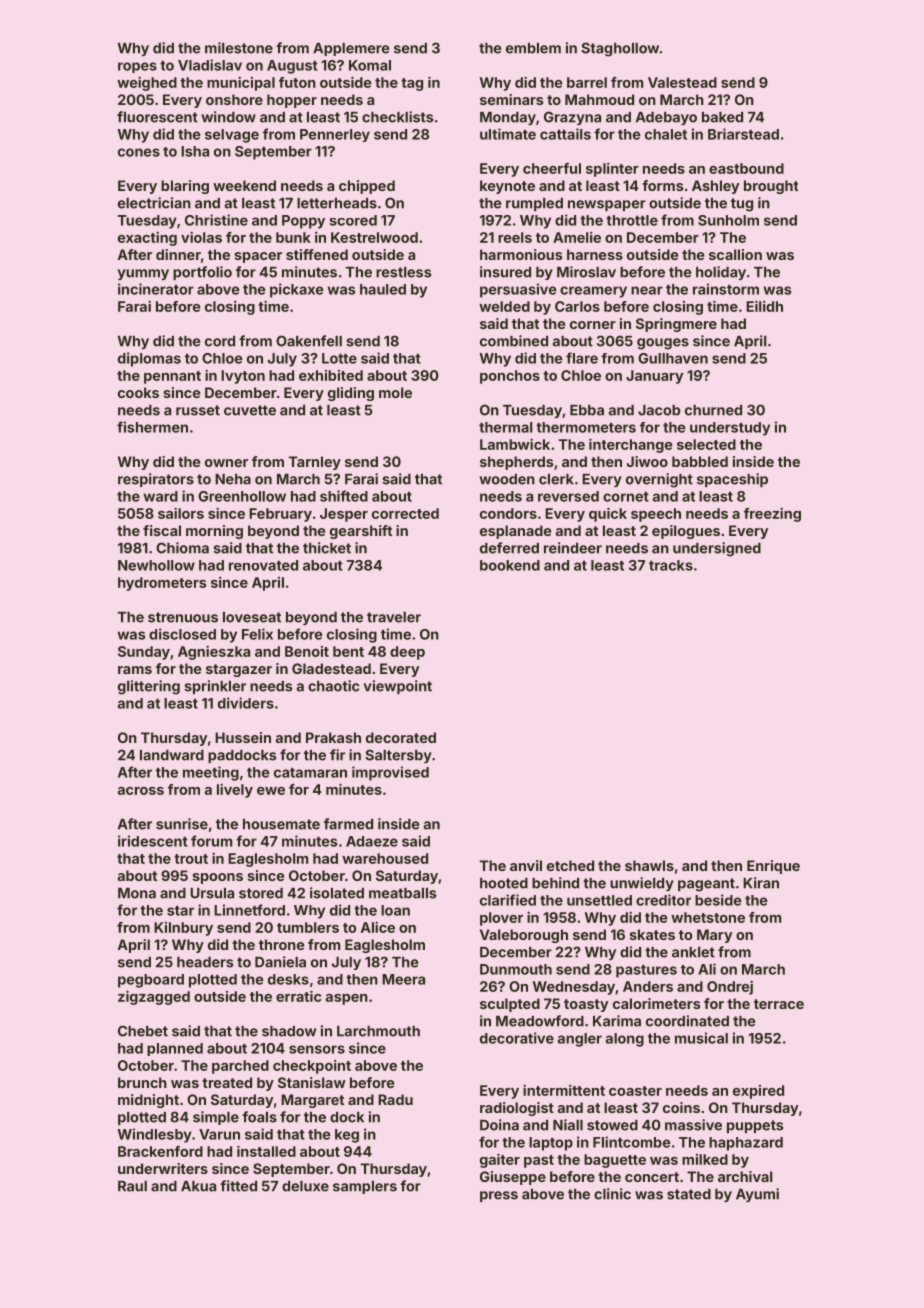 Image resolution: width=924 pixels, height=1308 pixels. What do you see at coordinates (239, 48) in the page?
I see `milestone` at bounding box center [239, 48].
